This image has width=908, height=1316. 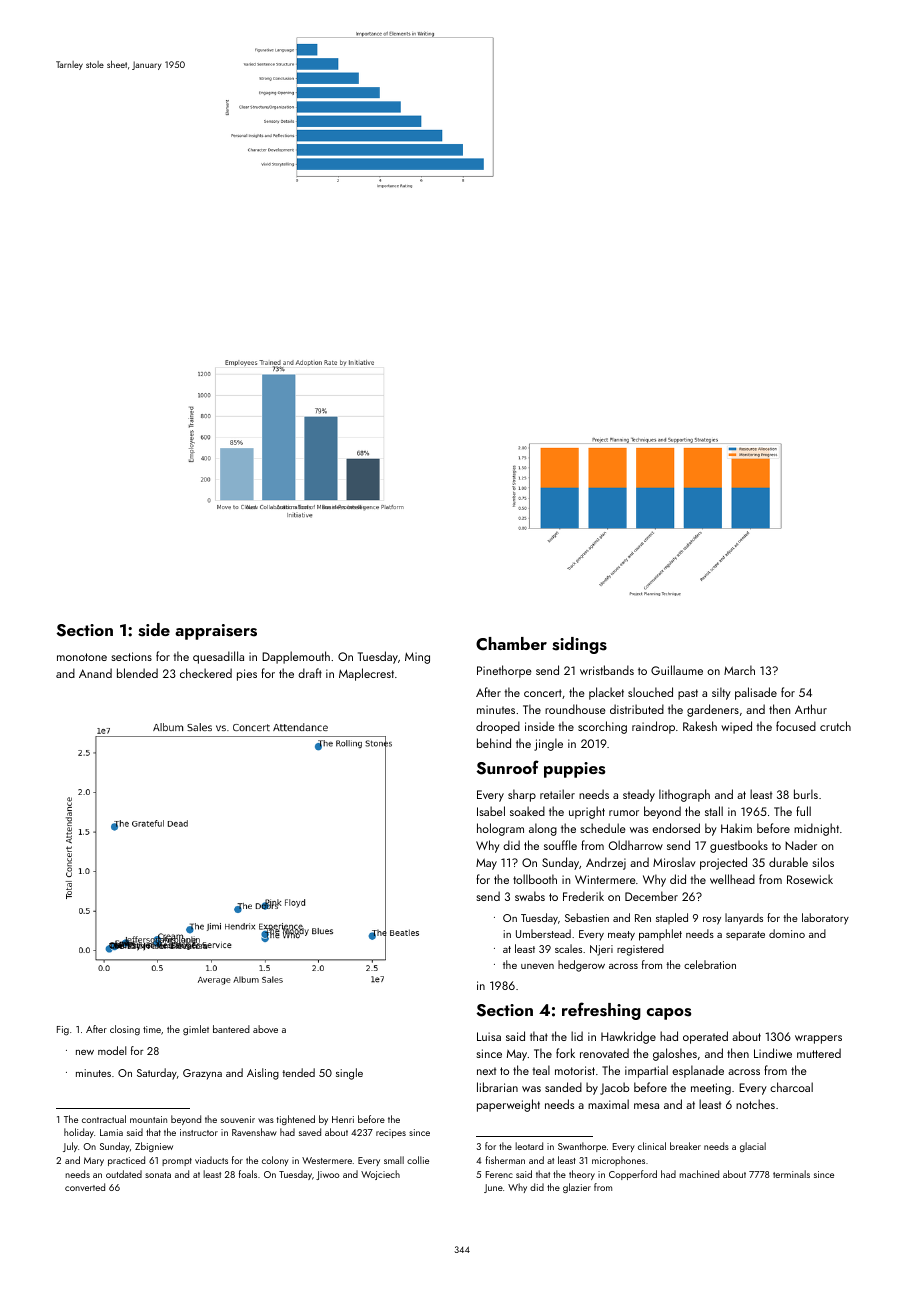 I want to click on teal, so click(x=541, y=1070).
